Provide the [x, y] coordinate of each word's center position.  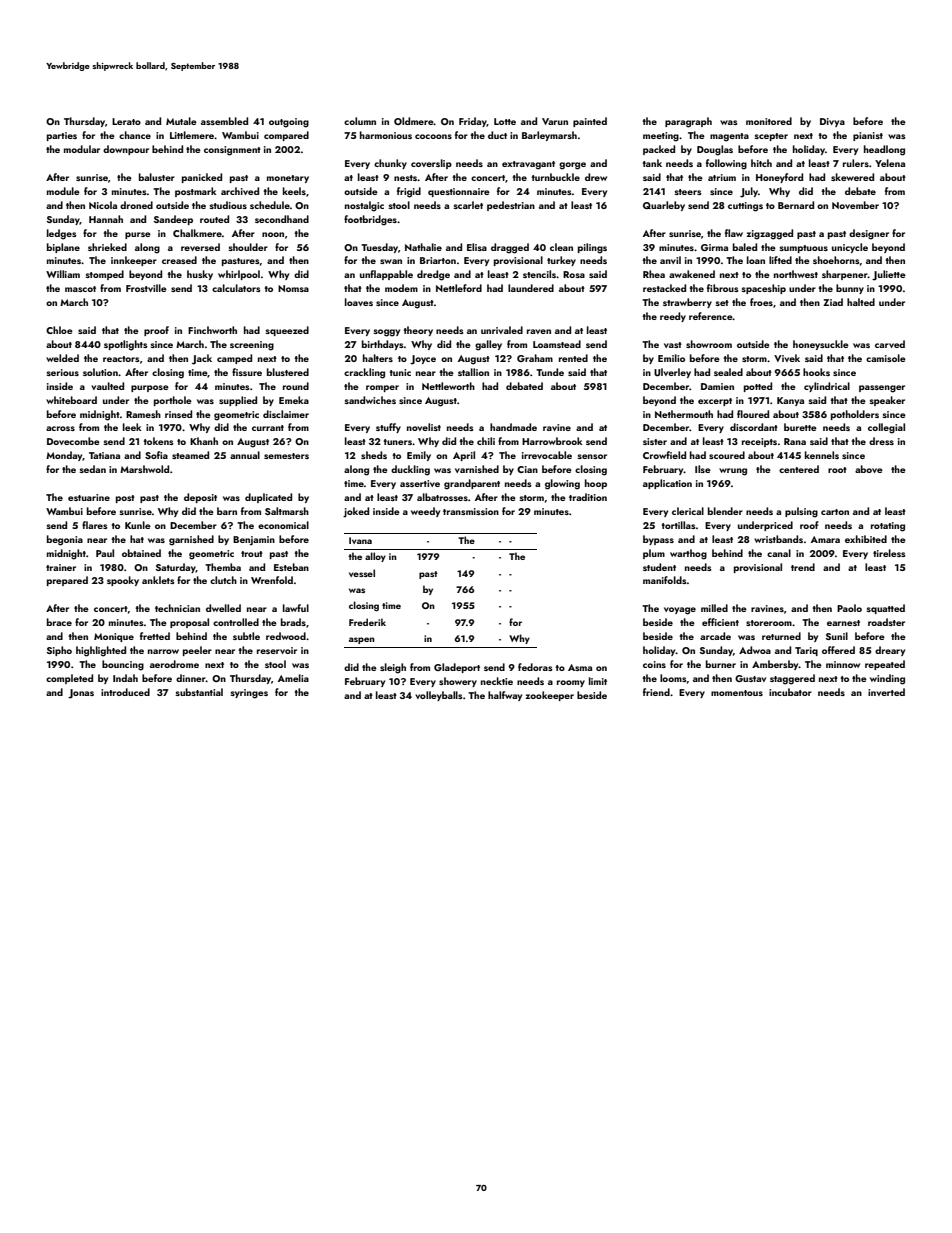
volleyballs [438, 696]
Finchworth [212, 330]
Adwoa [755, 650]
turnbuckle [555, 177]
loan [756, 260]
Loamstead [557, 344]
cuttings [745, 207]
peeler [197, 651]
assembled [224, 121]
